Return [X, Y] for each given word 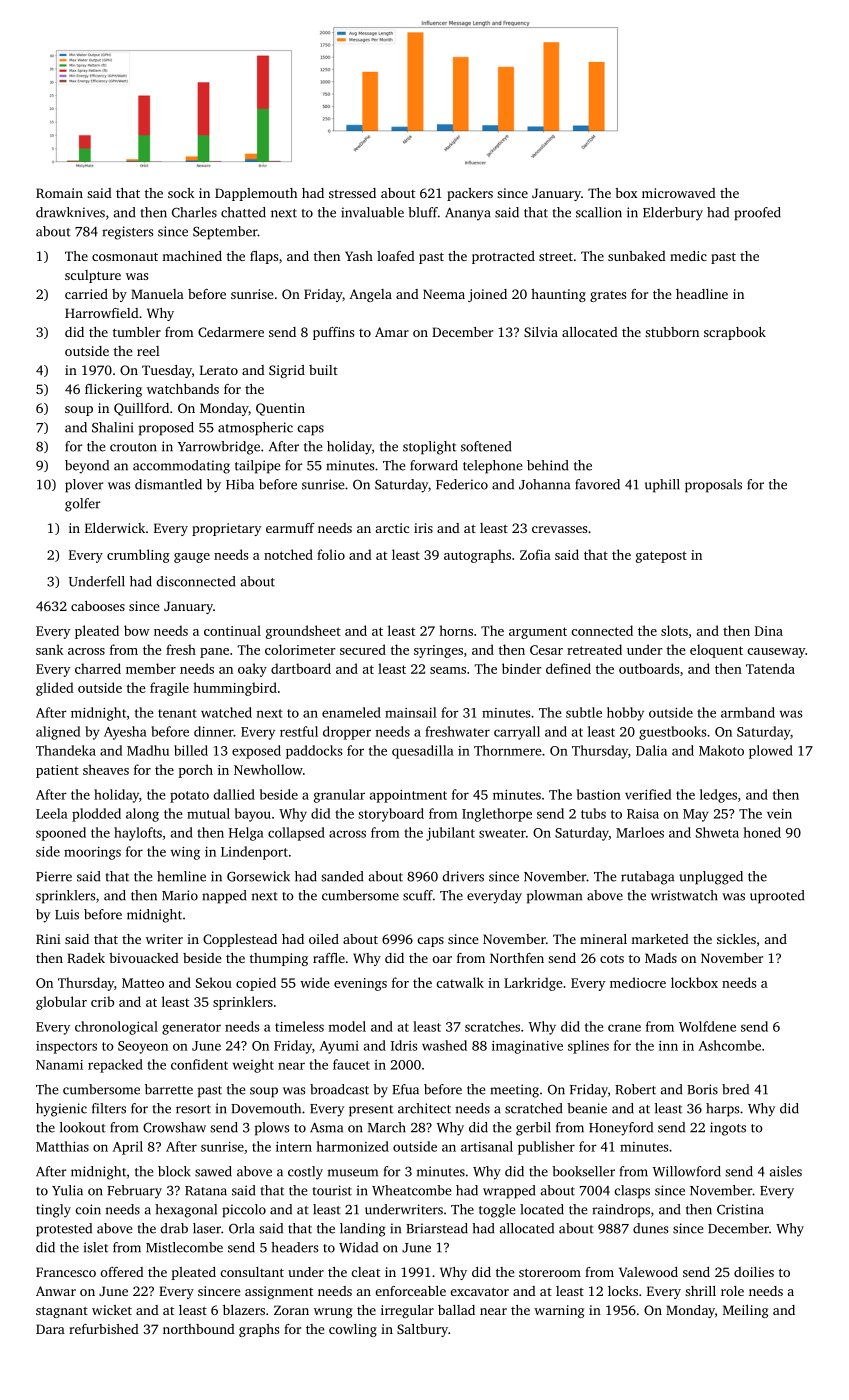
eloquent [716, 651]
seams [448, 670]
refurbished [104, 1329]
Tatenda [770, 668]
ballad [456, 1310]
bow [137, 630]
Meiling [745, 1311]
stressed [352, 193]
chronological [116, 1028]
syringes [438, 651]
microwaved [679, 193]
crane [624, 1028]
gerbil [533, 1129]
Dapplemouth [256, 194]
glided [55, 689]
